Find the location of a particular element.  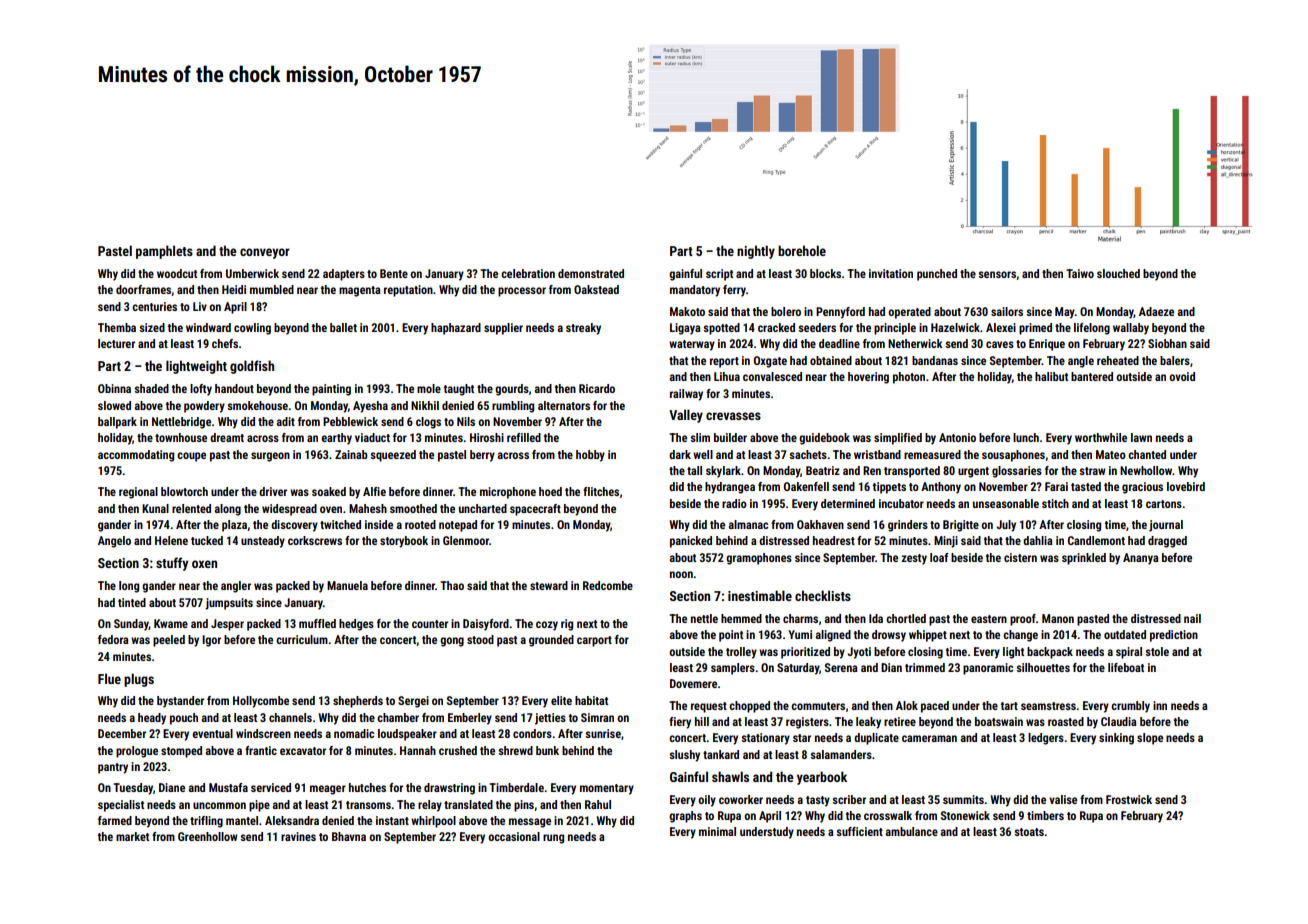

guidebook is located at coordinates (824, 439).
